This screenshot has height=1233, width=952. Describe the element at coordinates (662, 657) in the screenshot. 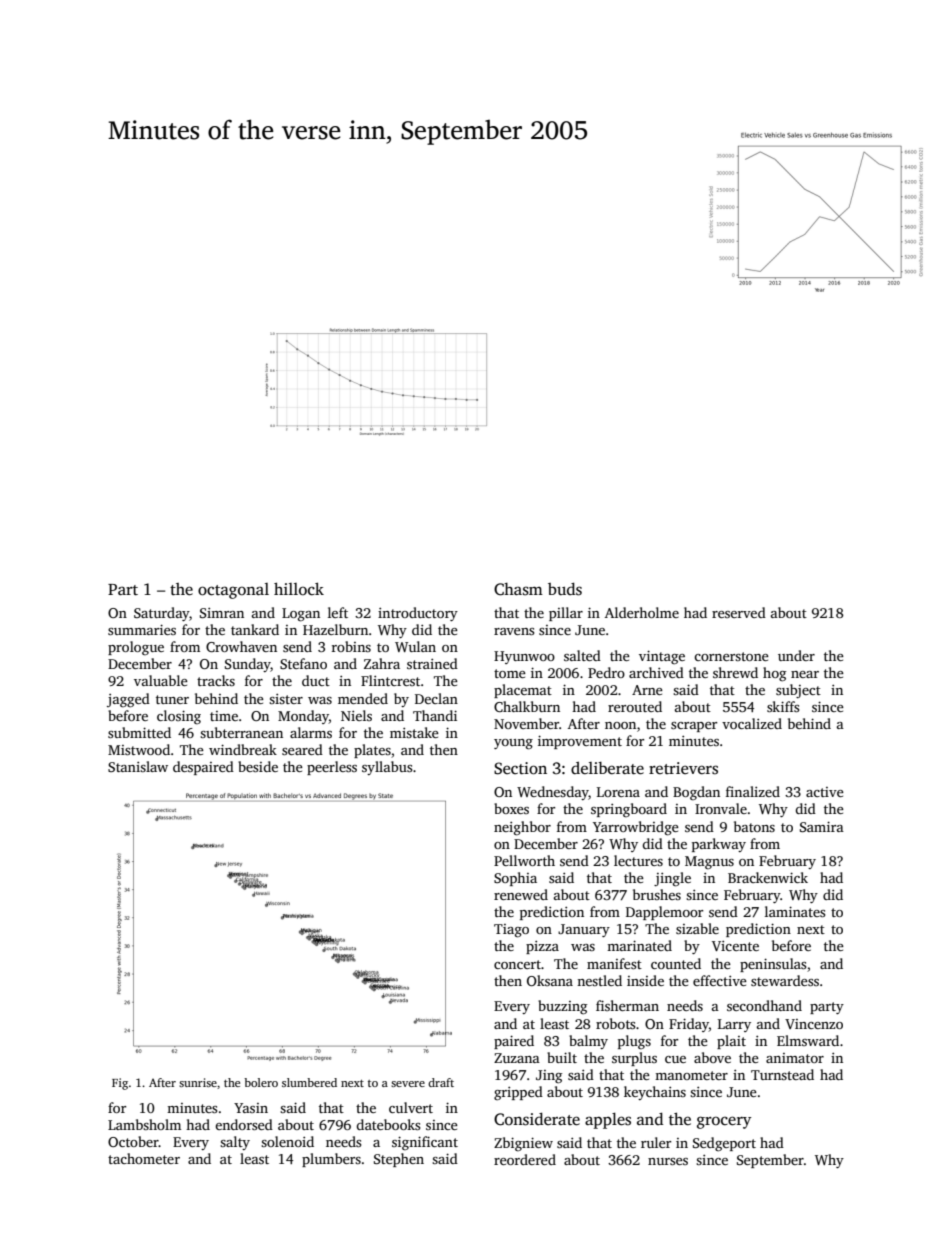

I see `vintage` at that location.
